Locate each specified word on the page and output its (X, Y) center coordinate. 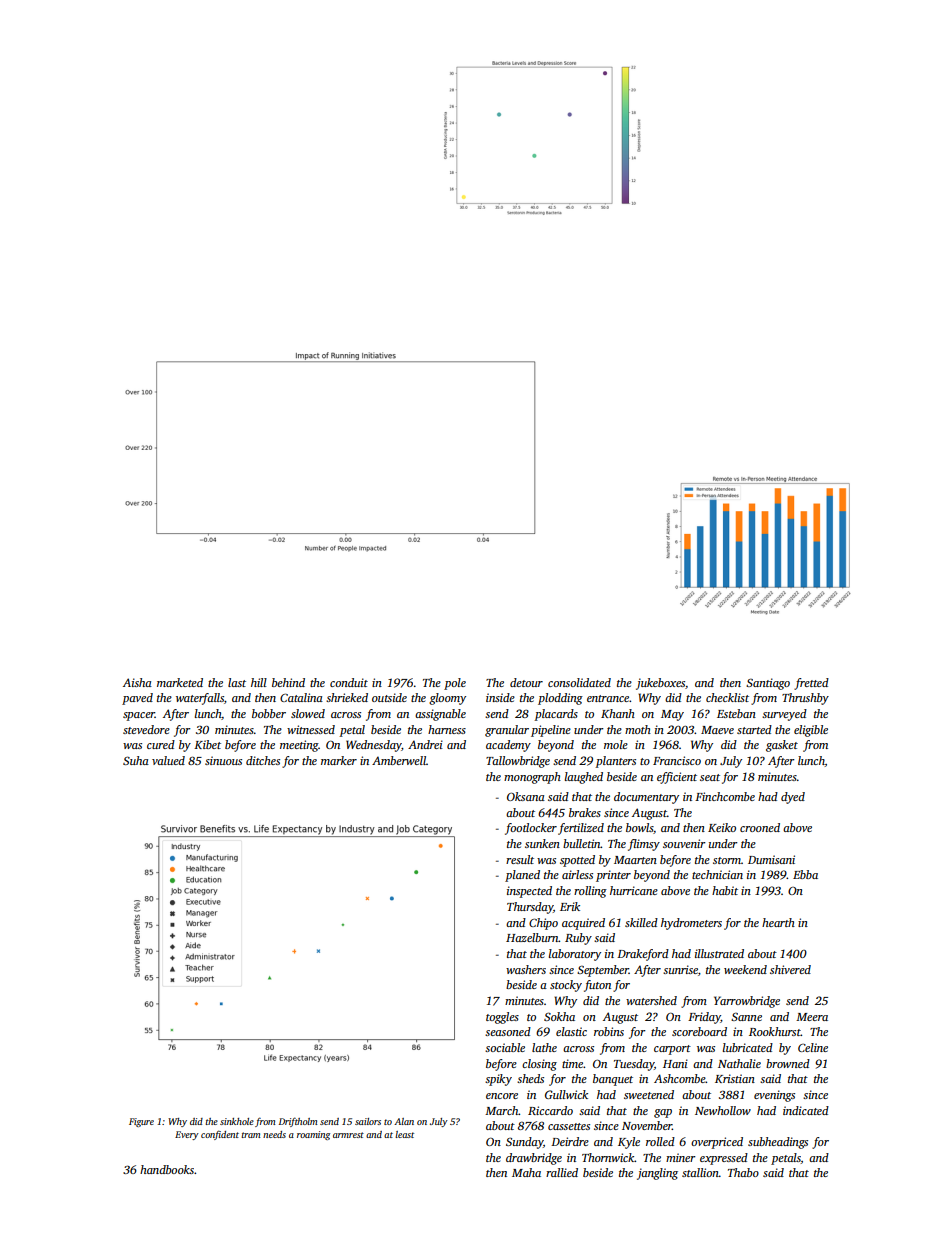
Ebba (805, 874)
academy (508, 746)
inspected (529, 892)
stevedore (146, 729)
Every (187, 1135)
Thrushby (805, 699)
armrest (348, 1135)
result (520, 859)
